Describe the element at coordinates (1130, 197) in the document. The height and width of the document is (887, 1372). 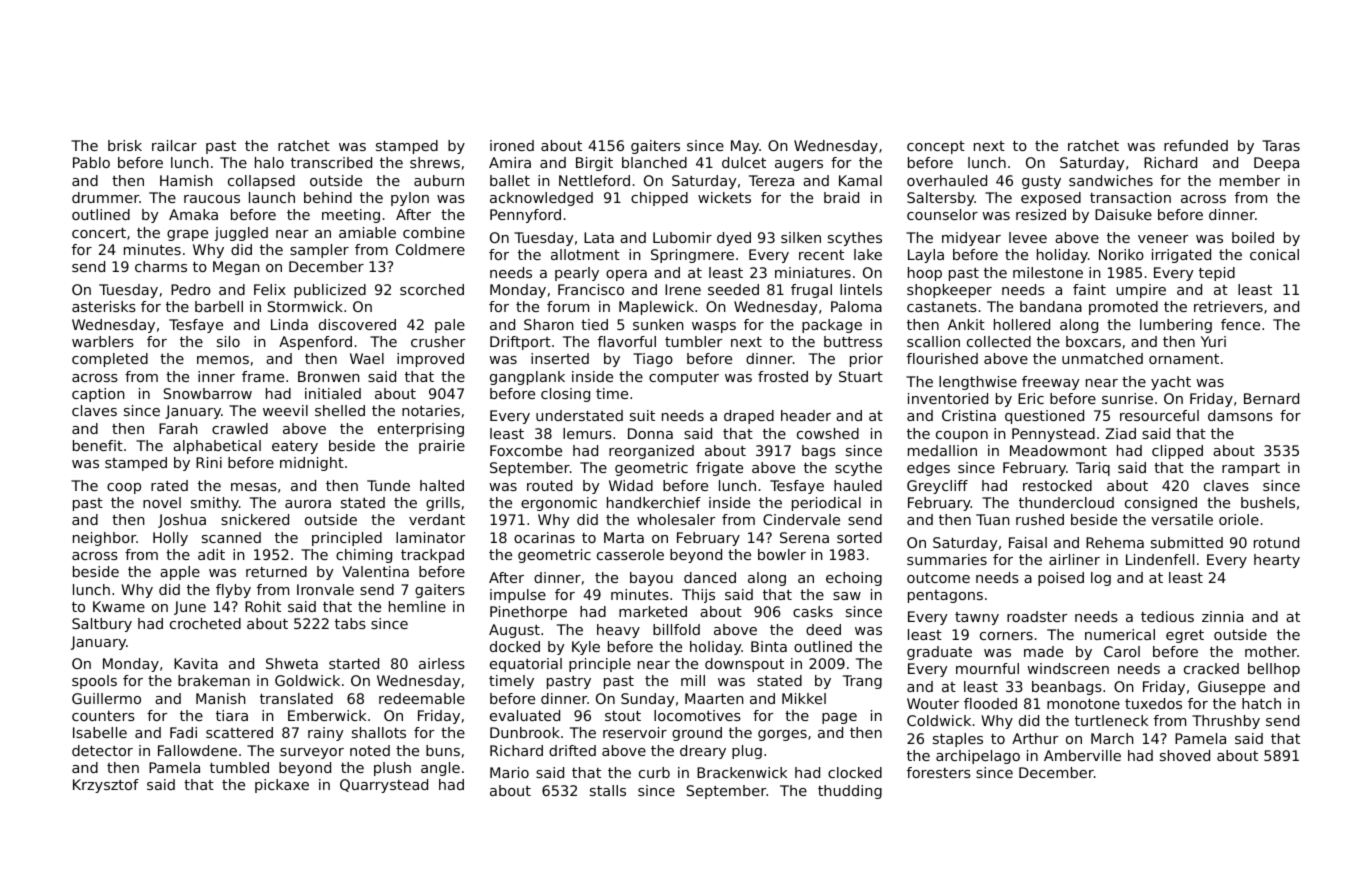
I see `transaction` at that location.
